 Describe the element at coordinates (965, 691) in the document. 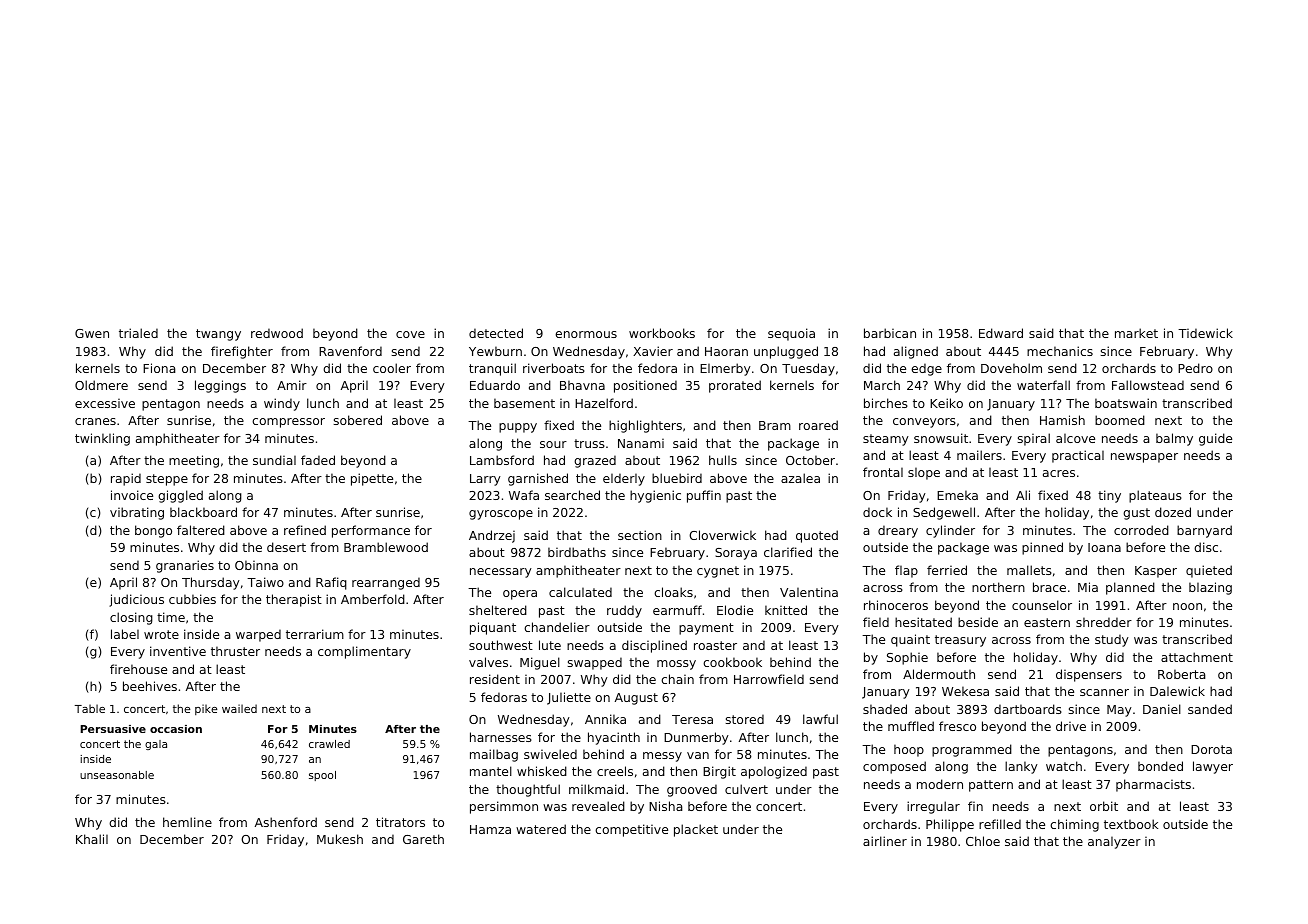

I see `Wekesa` at that location.
